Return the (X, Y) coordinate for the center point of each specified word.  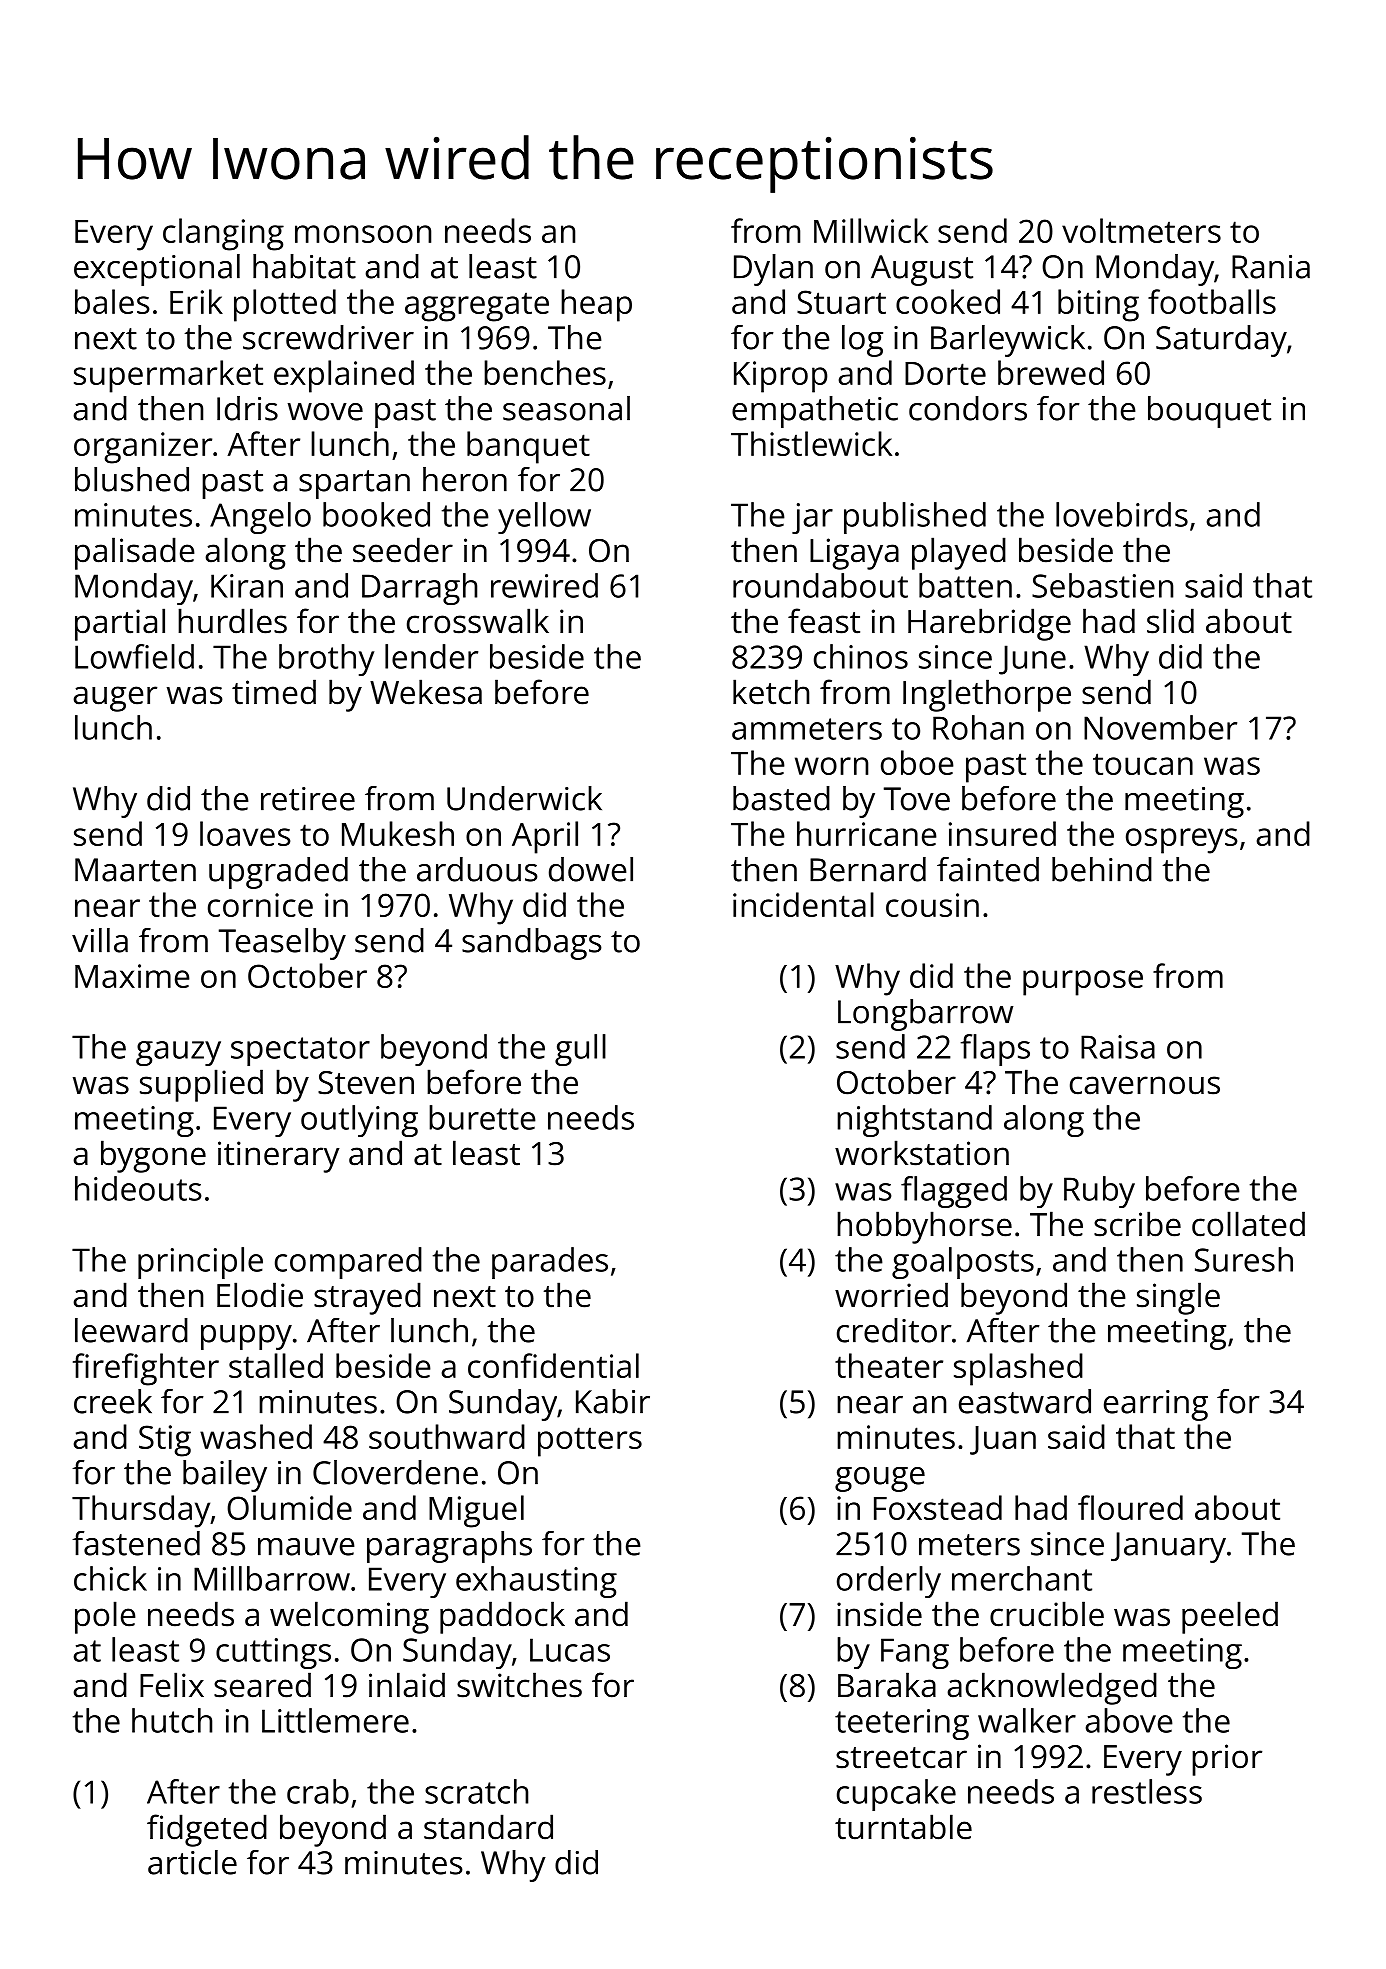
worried (891, 1295)
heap (596, 305)
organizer (143, 448)
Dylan (773, 270)
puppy (246, 1337)
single (1178, 1298)
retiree (308, 799)
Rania (1271, 267)
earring (1156, 1405)
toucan (1143, 764)
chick (110, 1578)
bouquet (1209, 412)
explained (344, 376)
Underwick (524, 798)
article (192, 1862)
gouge (880, 1479)
